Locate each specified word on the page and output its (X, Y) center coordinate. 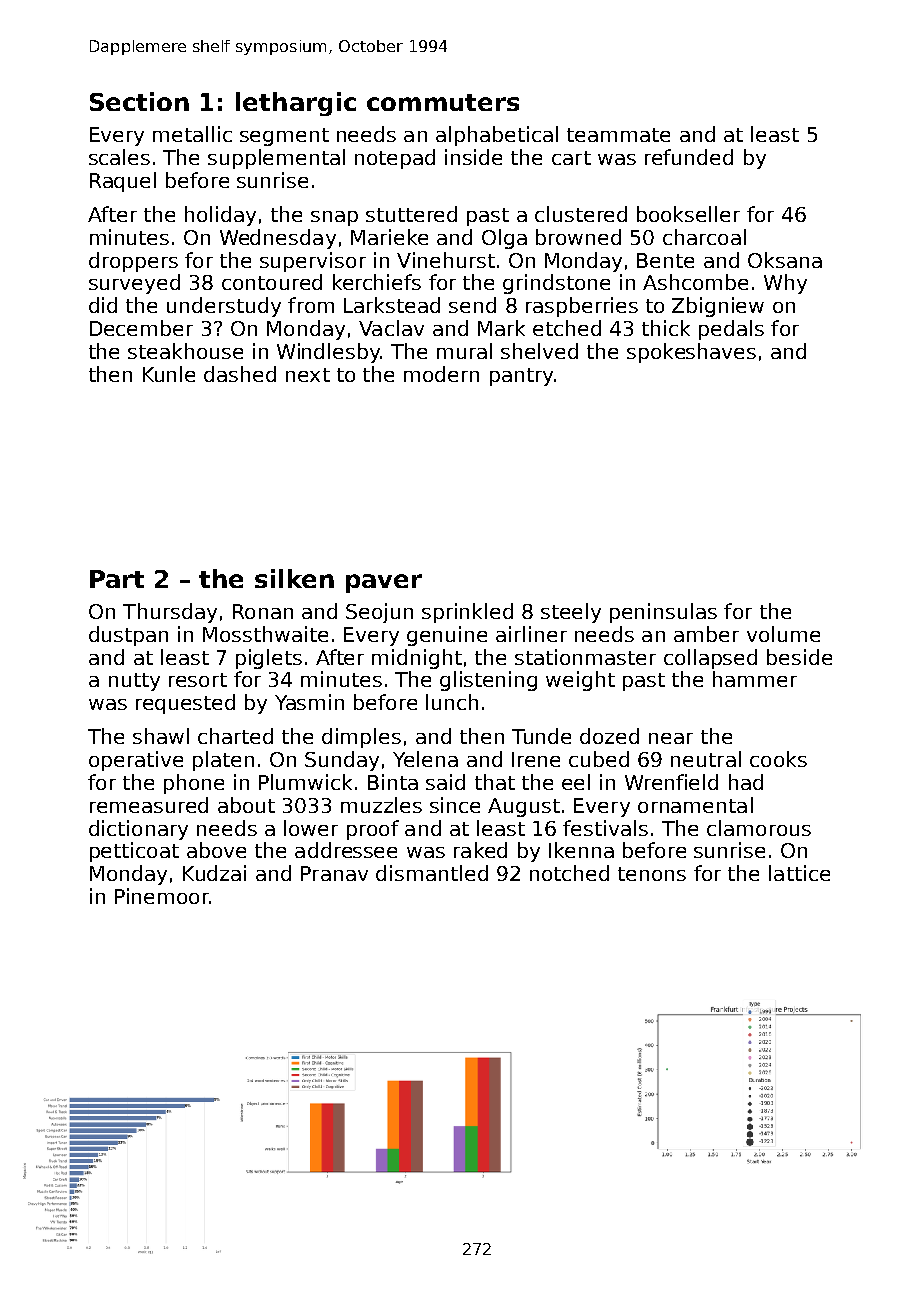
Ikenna (581, 850)
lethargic (296, 104)
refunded (689, 157)
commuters (443, 102)
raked (480, 850)
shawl (161, 736)
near (671, 738)
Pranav (334, 873)
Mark (501, 328)
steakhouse (185, 351)
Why (785, 284)
